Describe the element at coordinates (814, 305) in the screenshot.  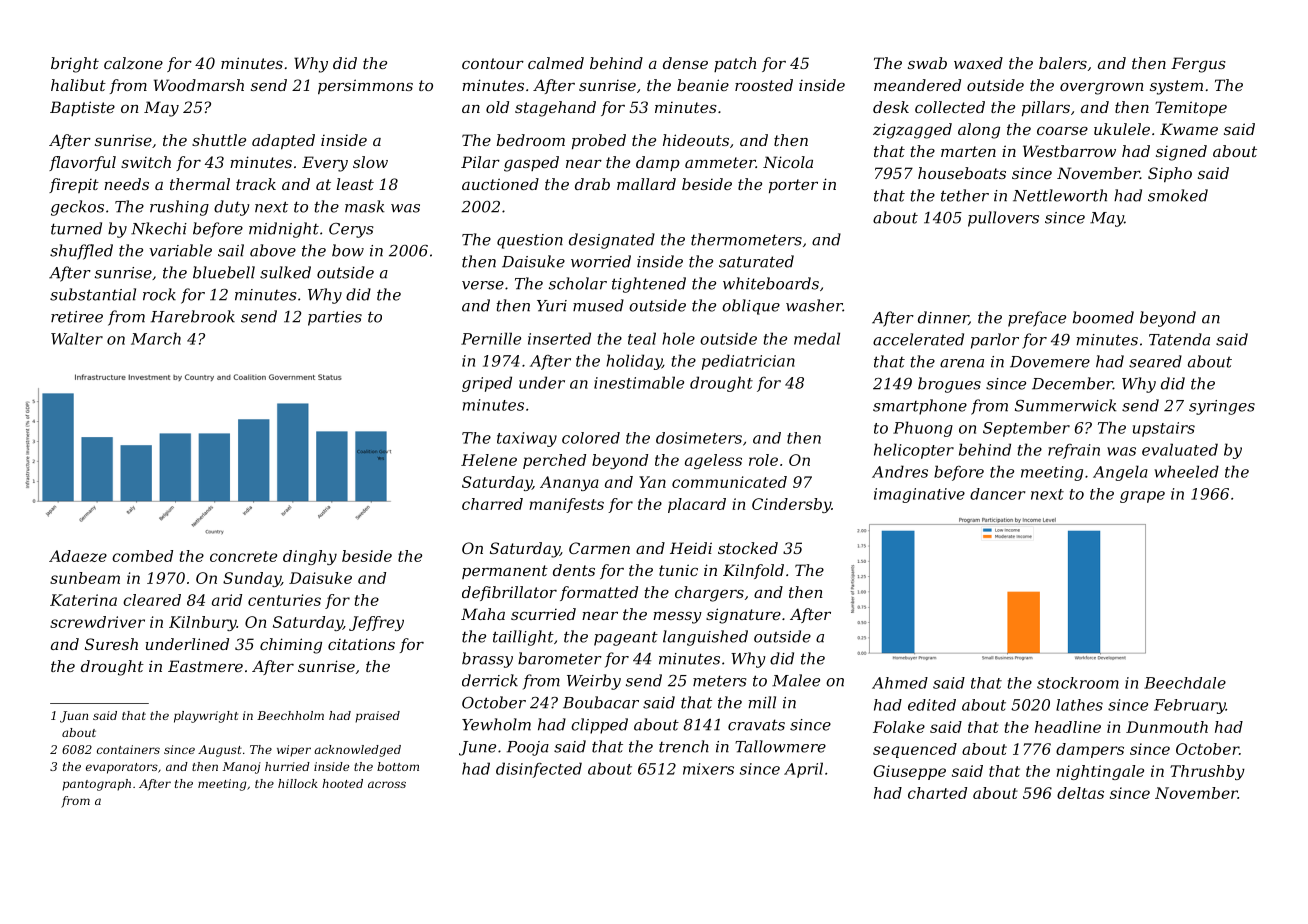
I see `washer` at that location.
